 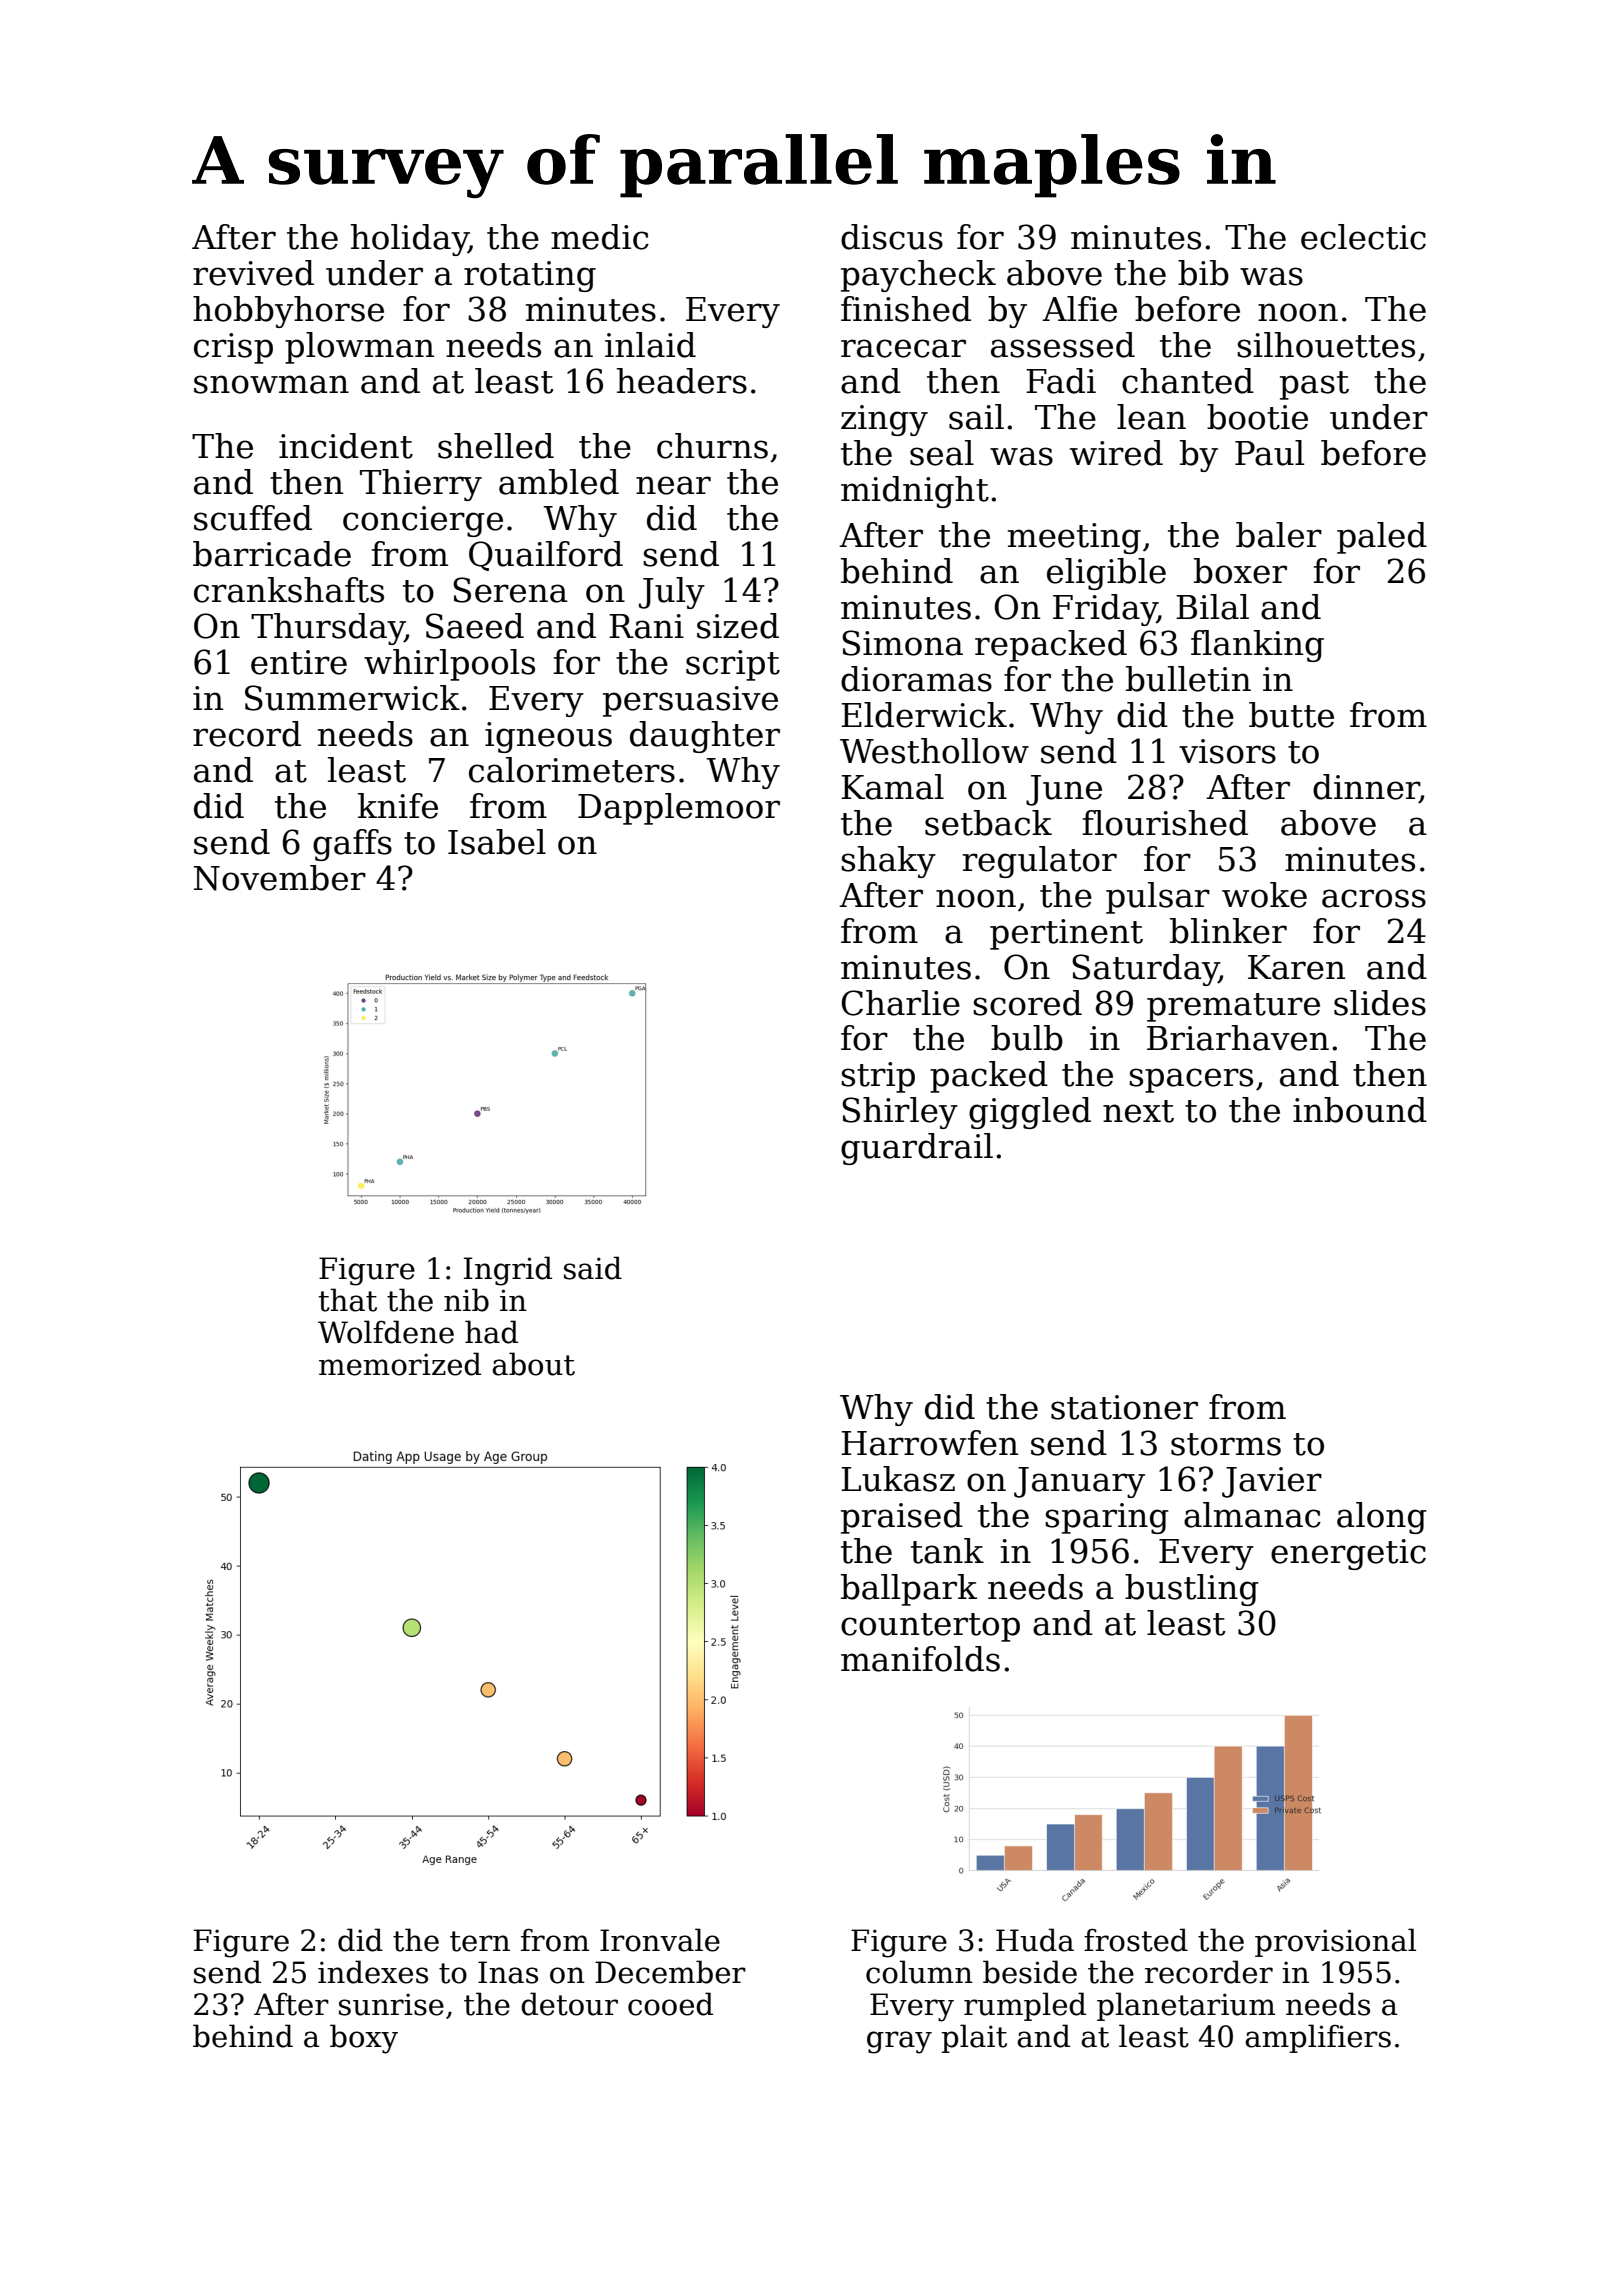 I want to click on amplifiers, so click(x=1318, y=2038).
